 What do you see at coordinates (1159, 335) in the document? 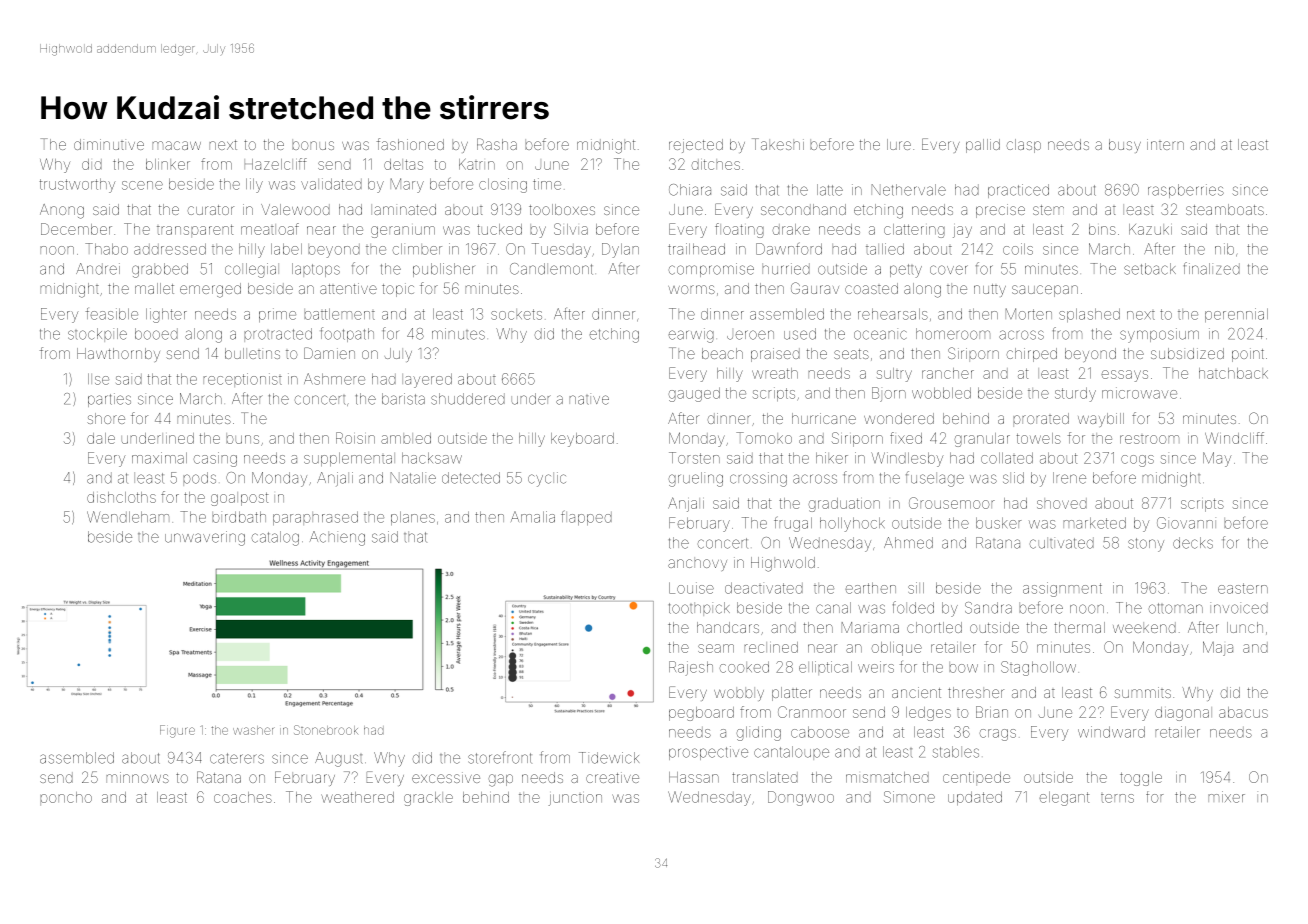
I see `symposium` at bounding box center [1159, 335].
